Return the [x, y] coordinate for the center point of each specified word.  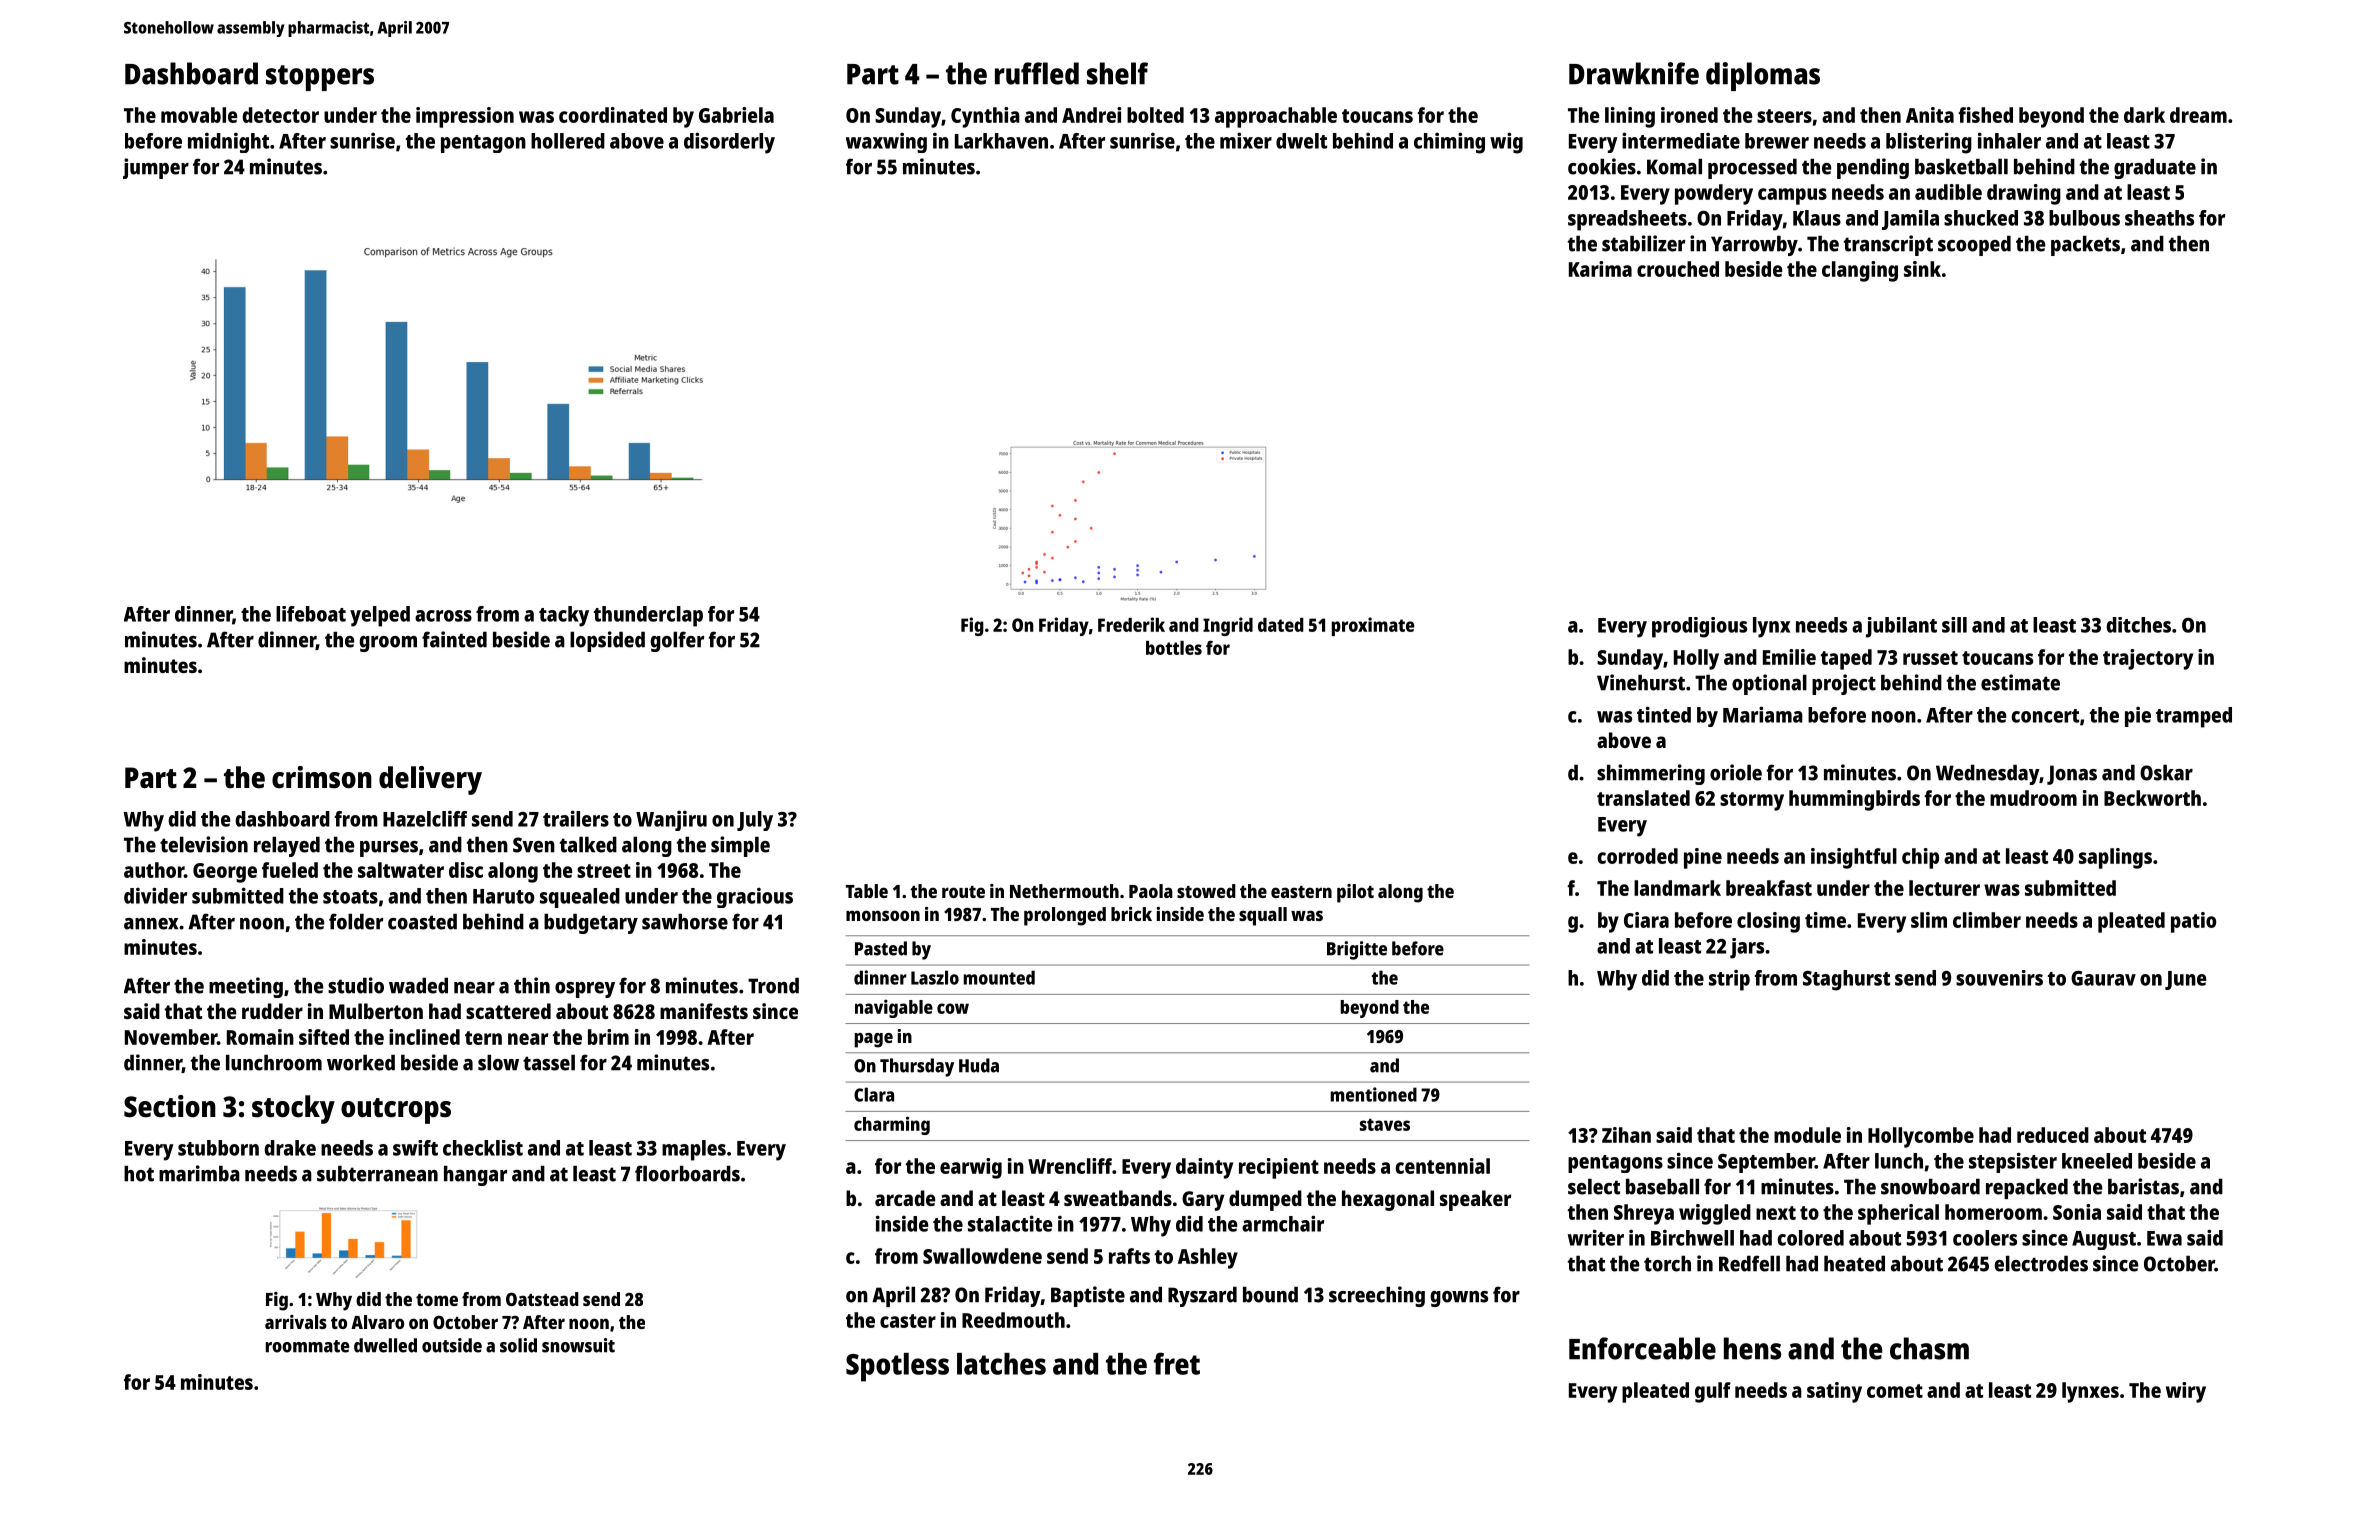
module [1807, 1135]
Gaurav [2103, 978]
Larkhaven [1001, 141]
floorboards [687, 1173]
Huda [979, 1065]
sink [1922, 269]
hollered [568, 141]
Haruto [503, 896]
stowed [1206, 891]
